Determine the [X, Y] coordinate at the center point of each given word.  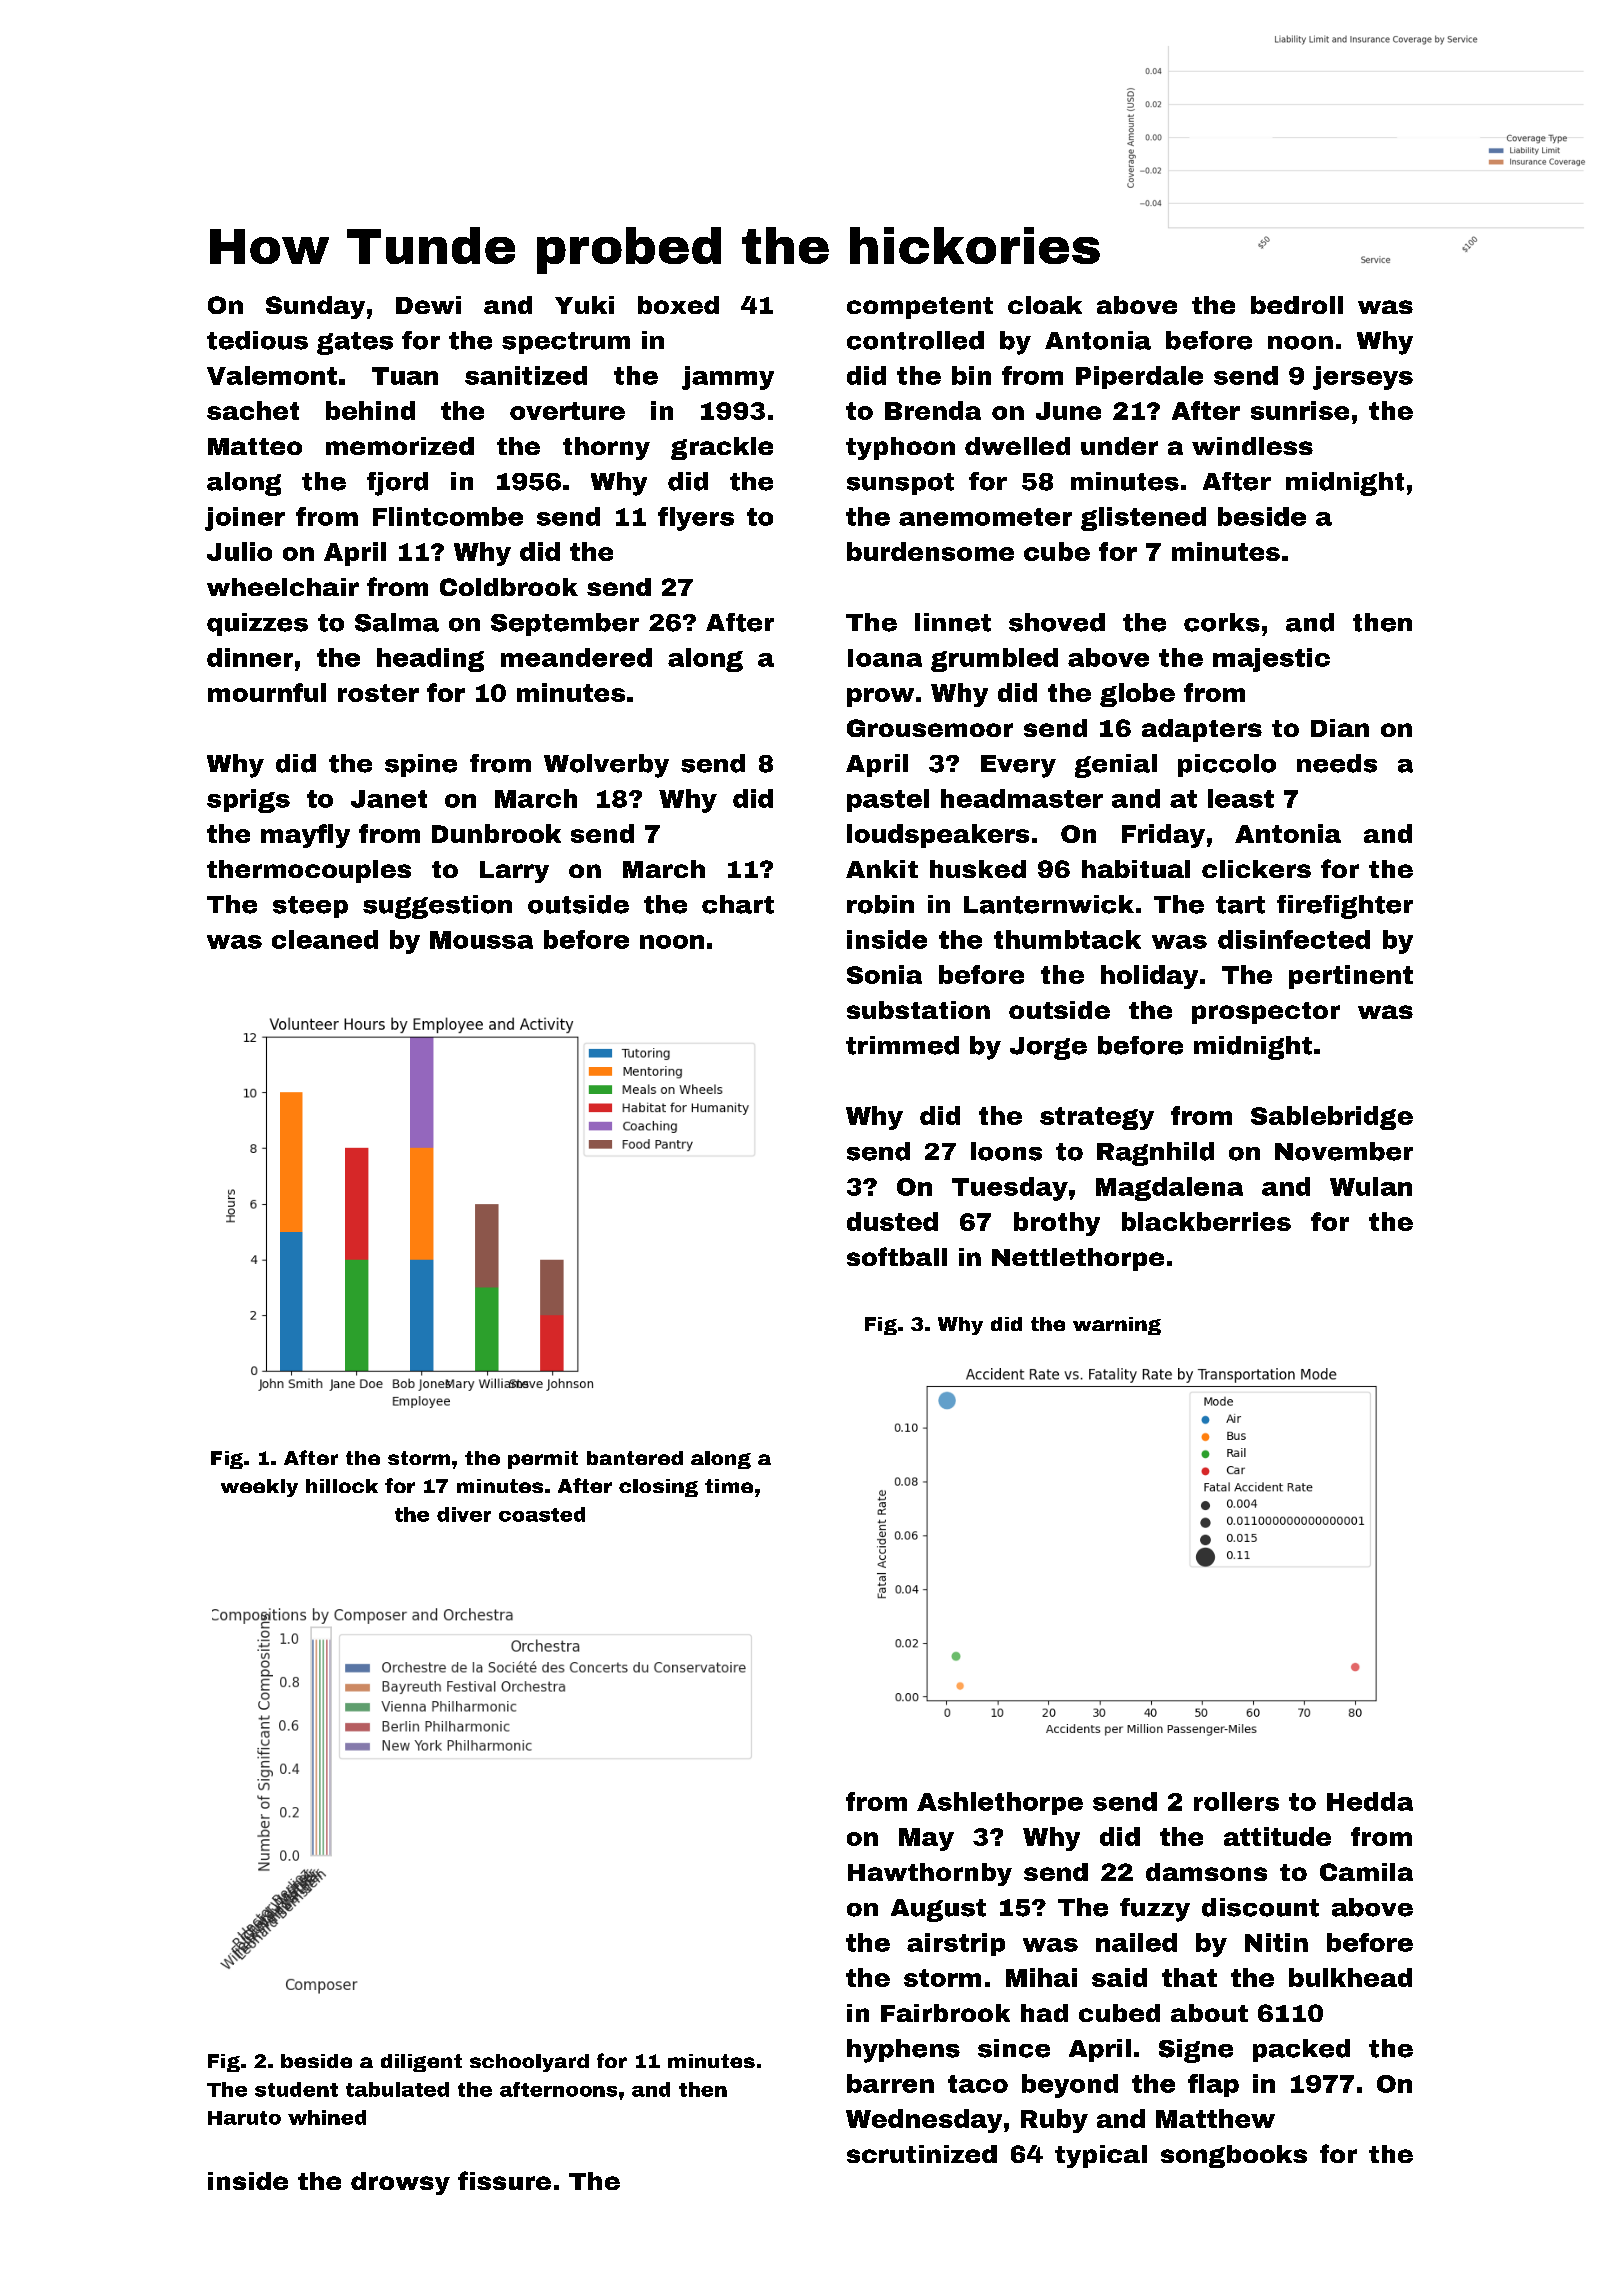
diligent [421, 2063]
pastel [888, 800]
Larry [514, 872]
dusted [892, 1221]
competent [920, 308]
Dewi [428, 305]
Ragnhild [1155, 1154]
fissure [504, 2180]
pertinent [1351, 977]
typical [1101, 2156]
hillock [342, 1486]
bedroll [1297, 305]
